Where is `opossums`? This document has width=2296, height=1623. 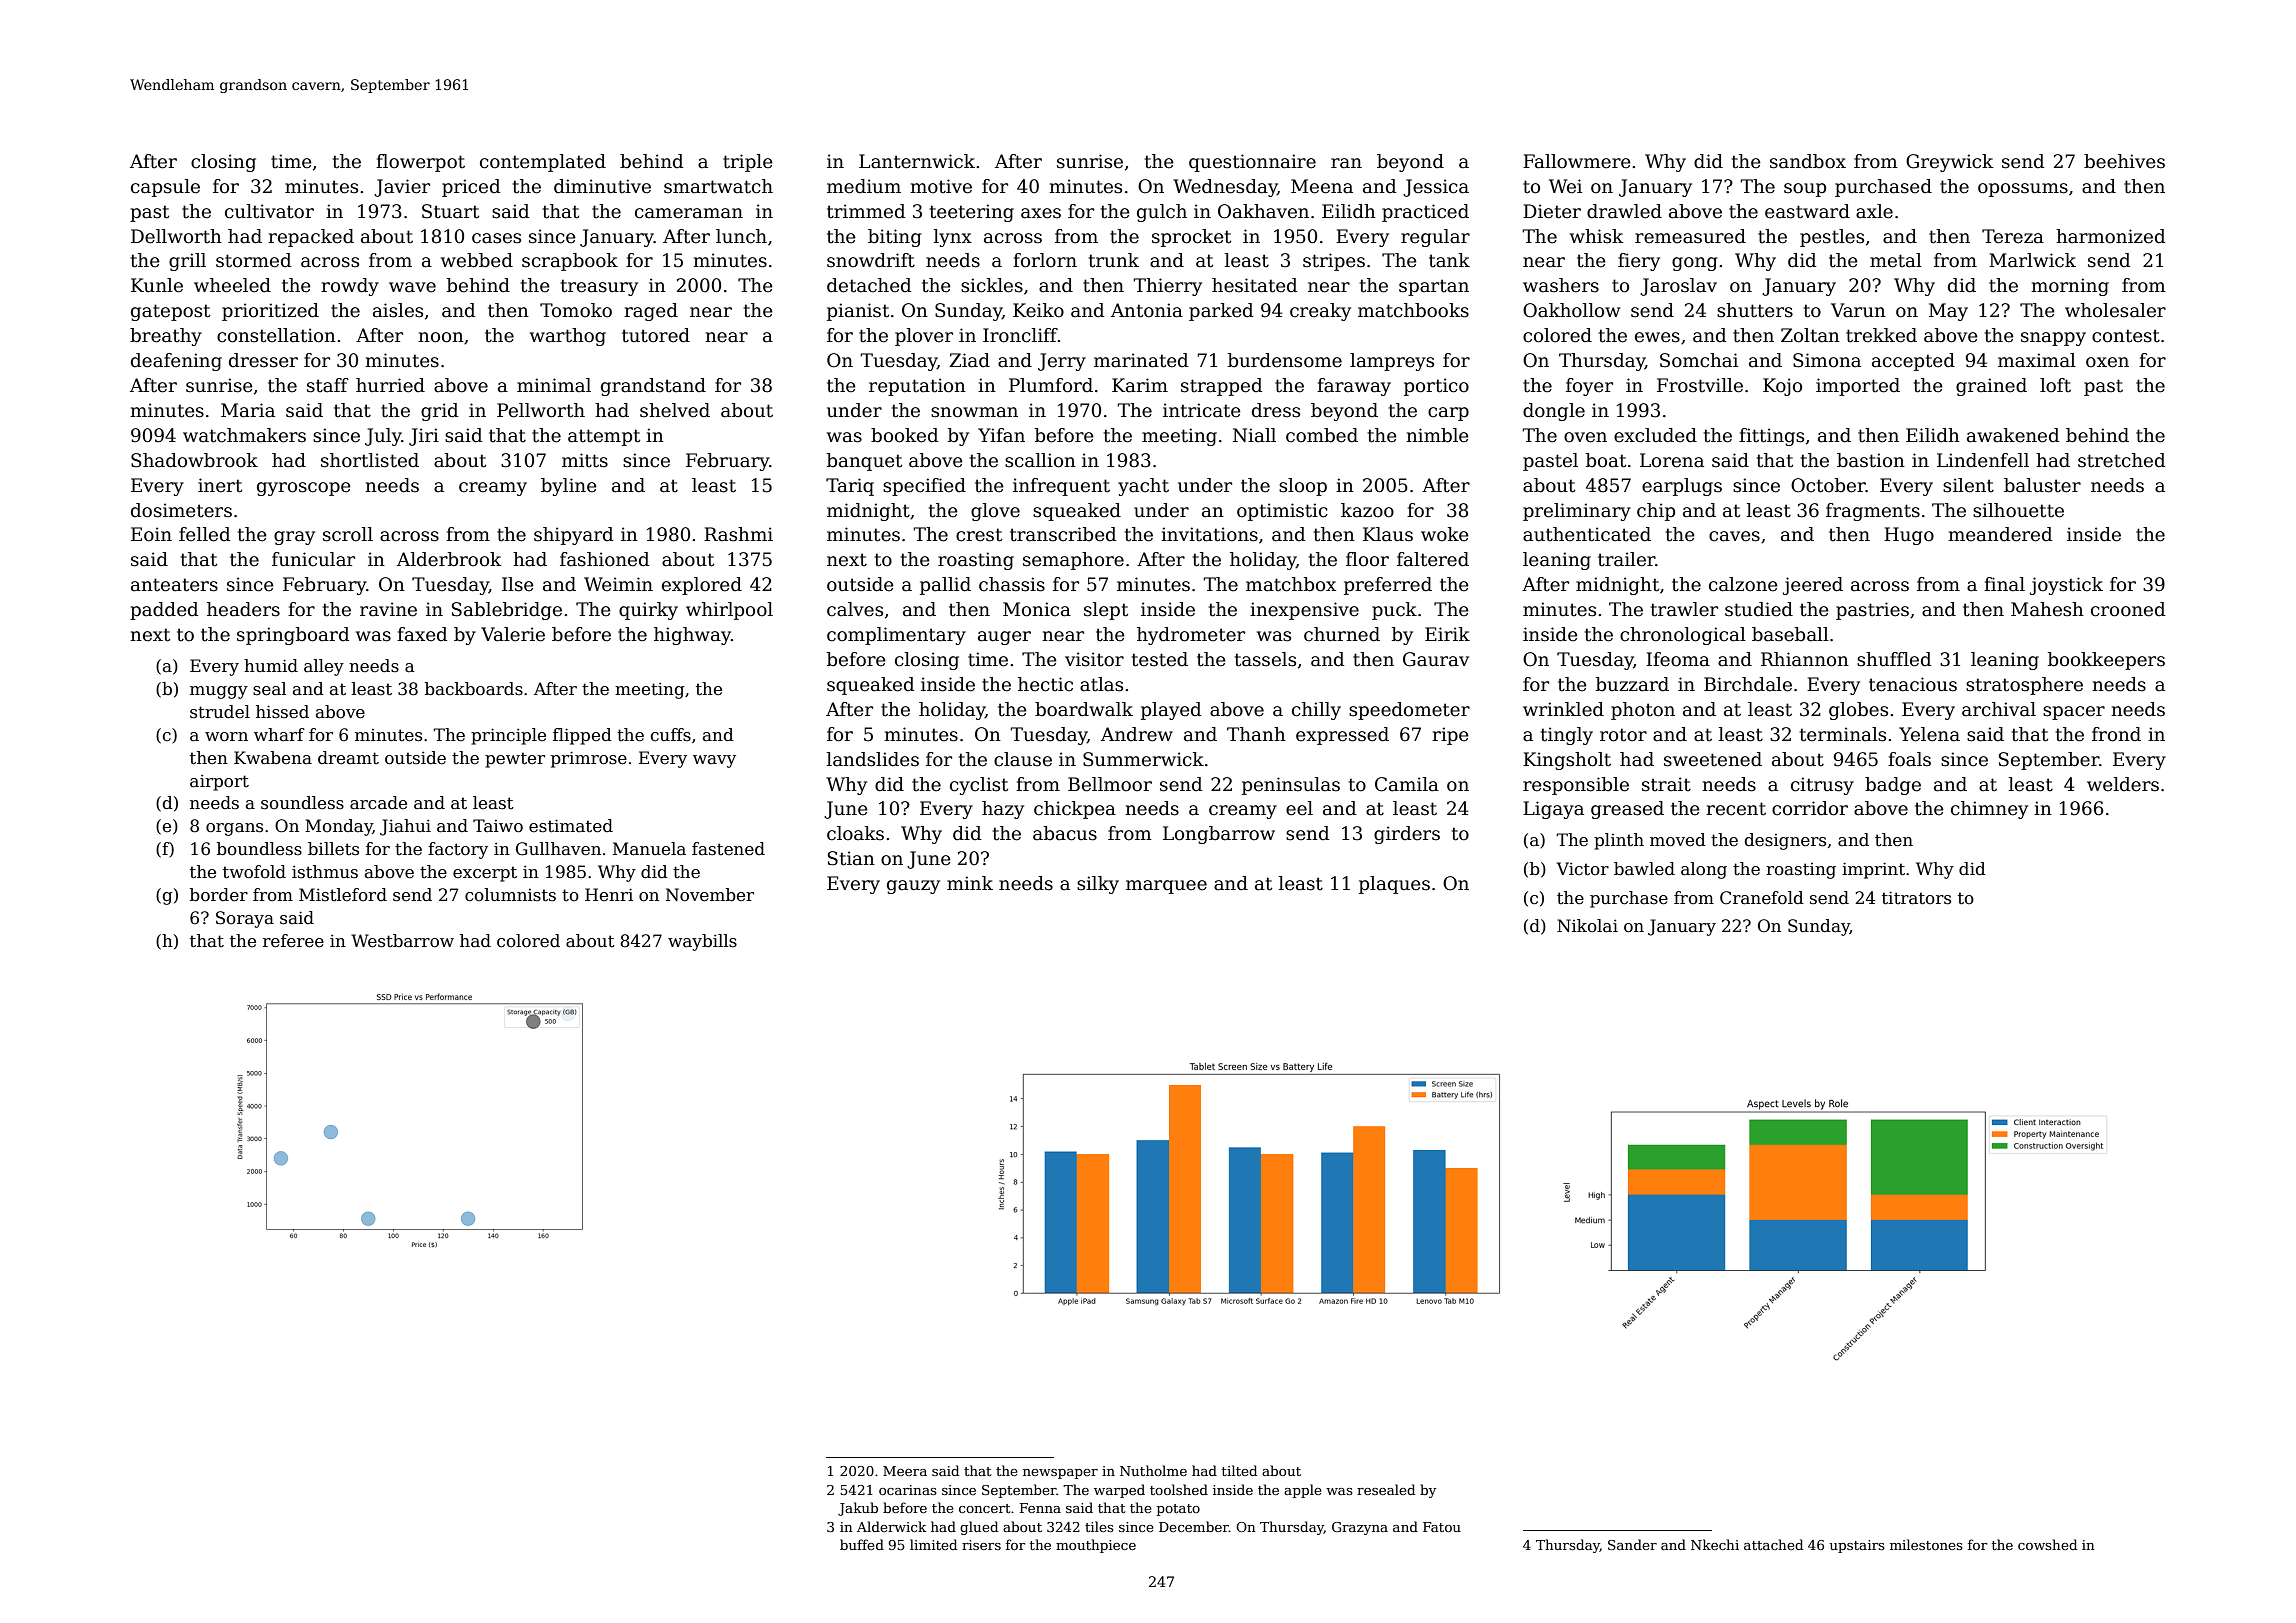 opossums is located at coordinates (2023, 190).
